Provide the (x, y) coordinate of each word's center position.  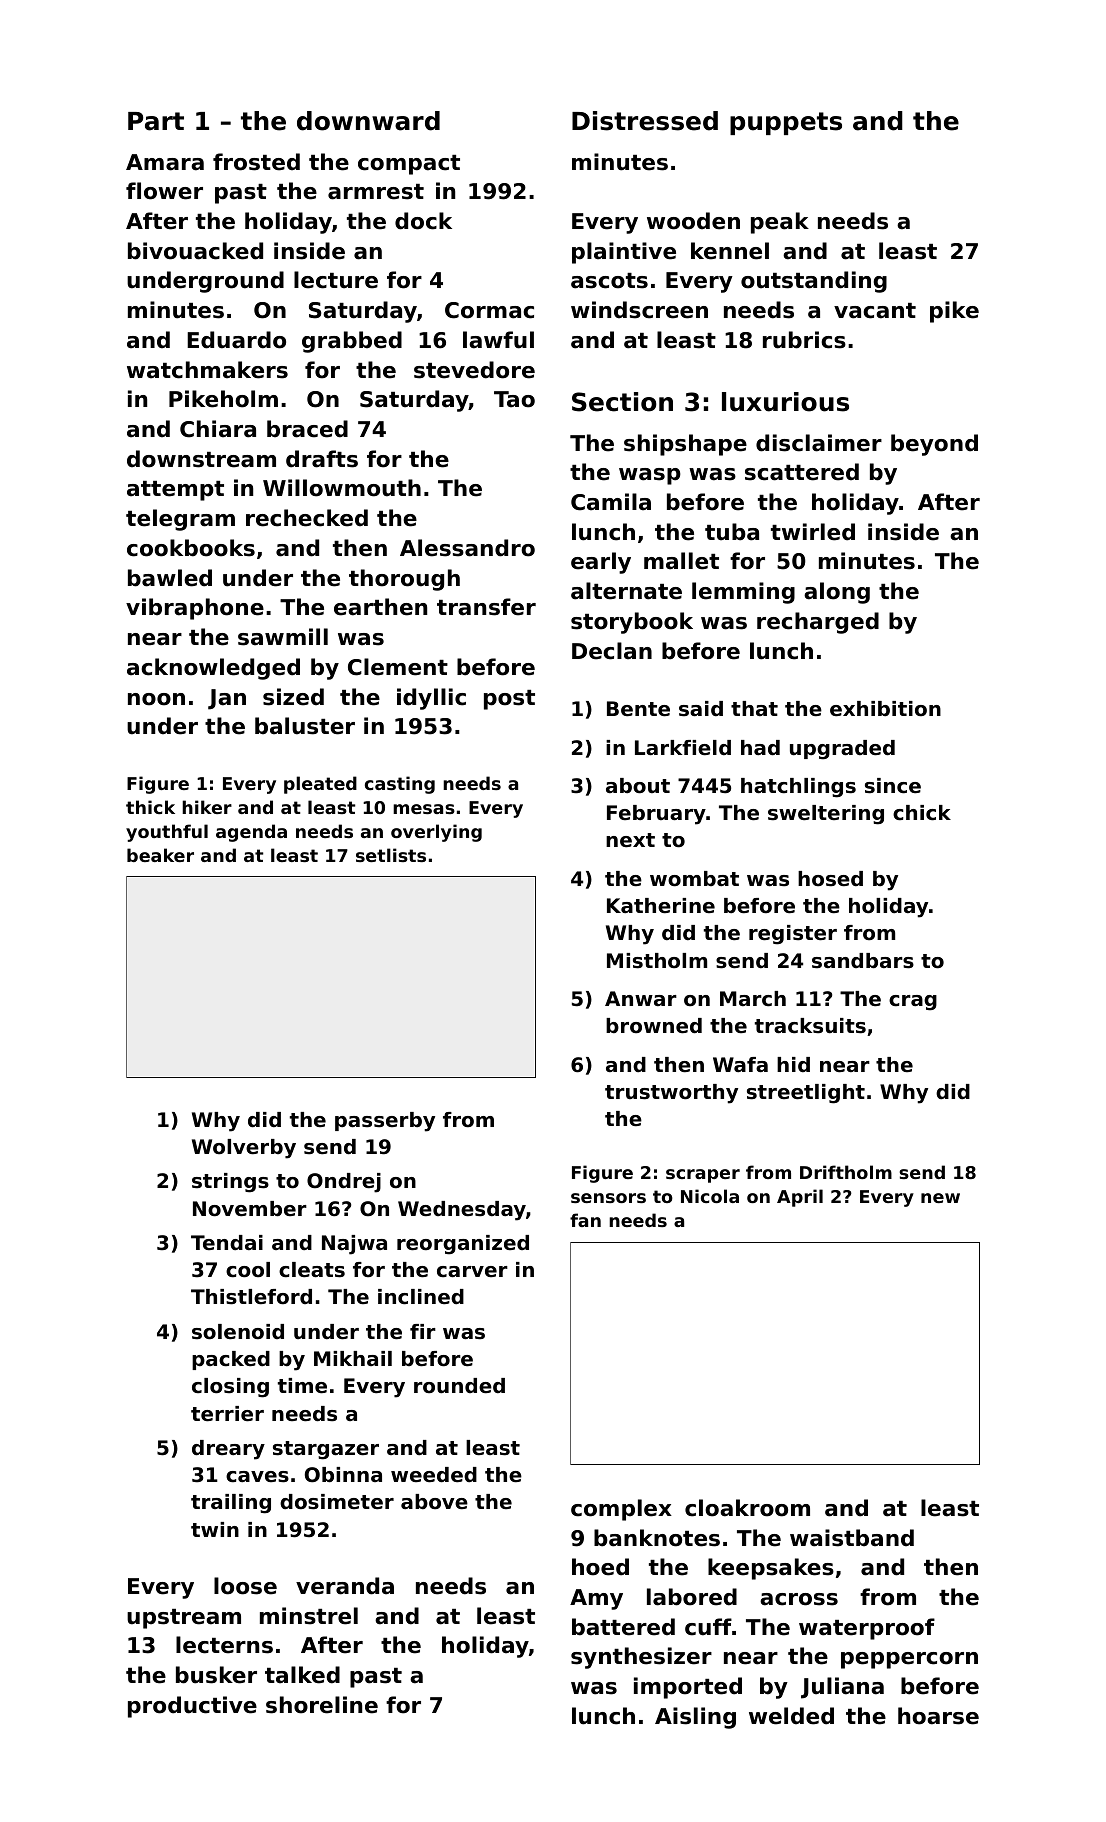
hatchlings (798, 788)
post (509, 700)
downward (368, 121)
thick (150, 807)
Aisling (695, 1718)
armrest (376, 192)
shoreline (322, 1705)
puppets (786, 123)
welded (791, 1716)
